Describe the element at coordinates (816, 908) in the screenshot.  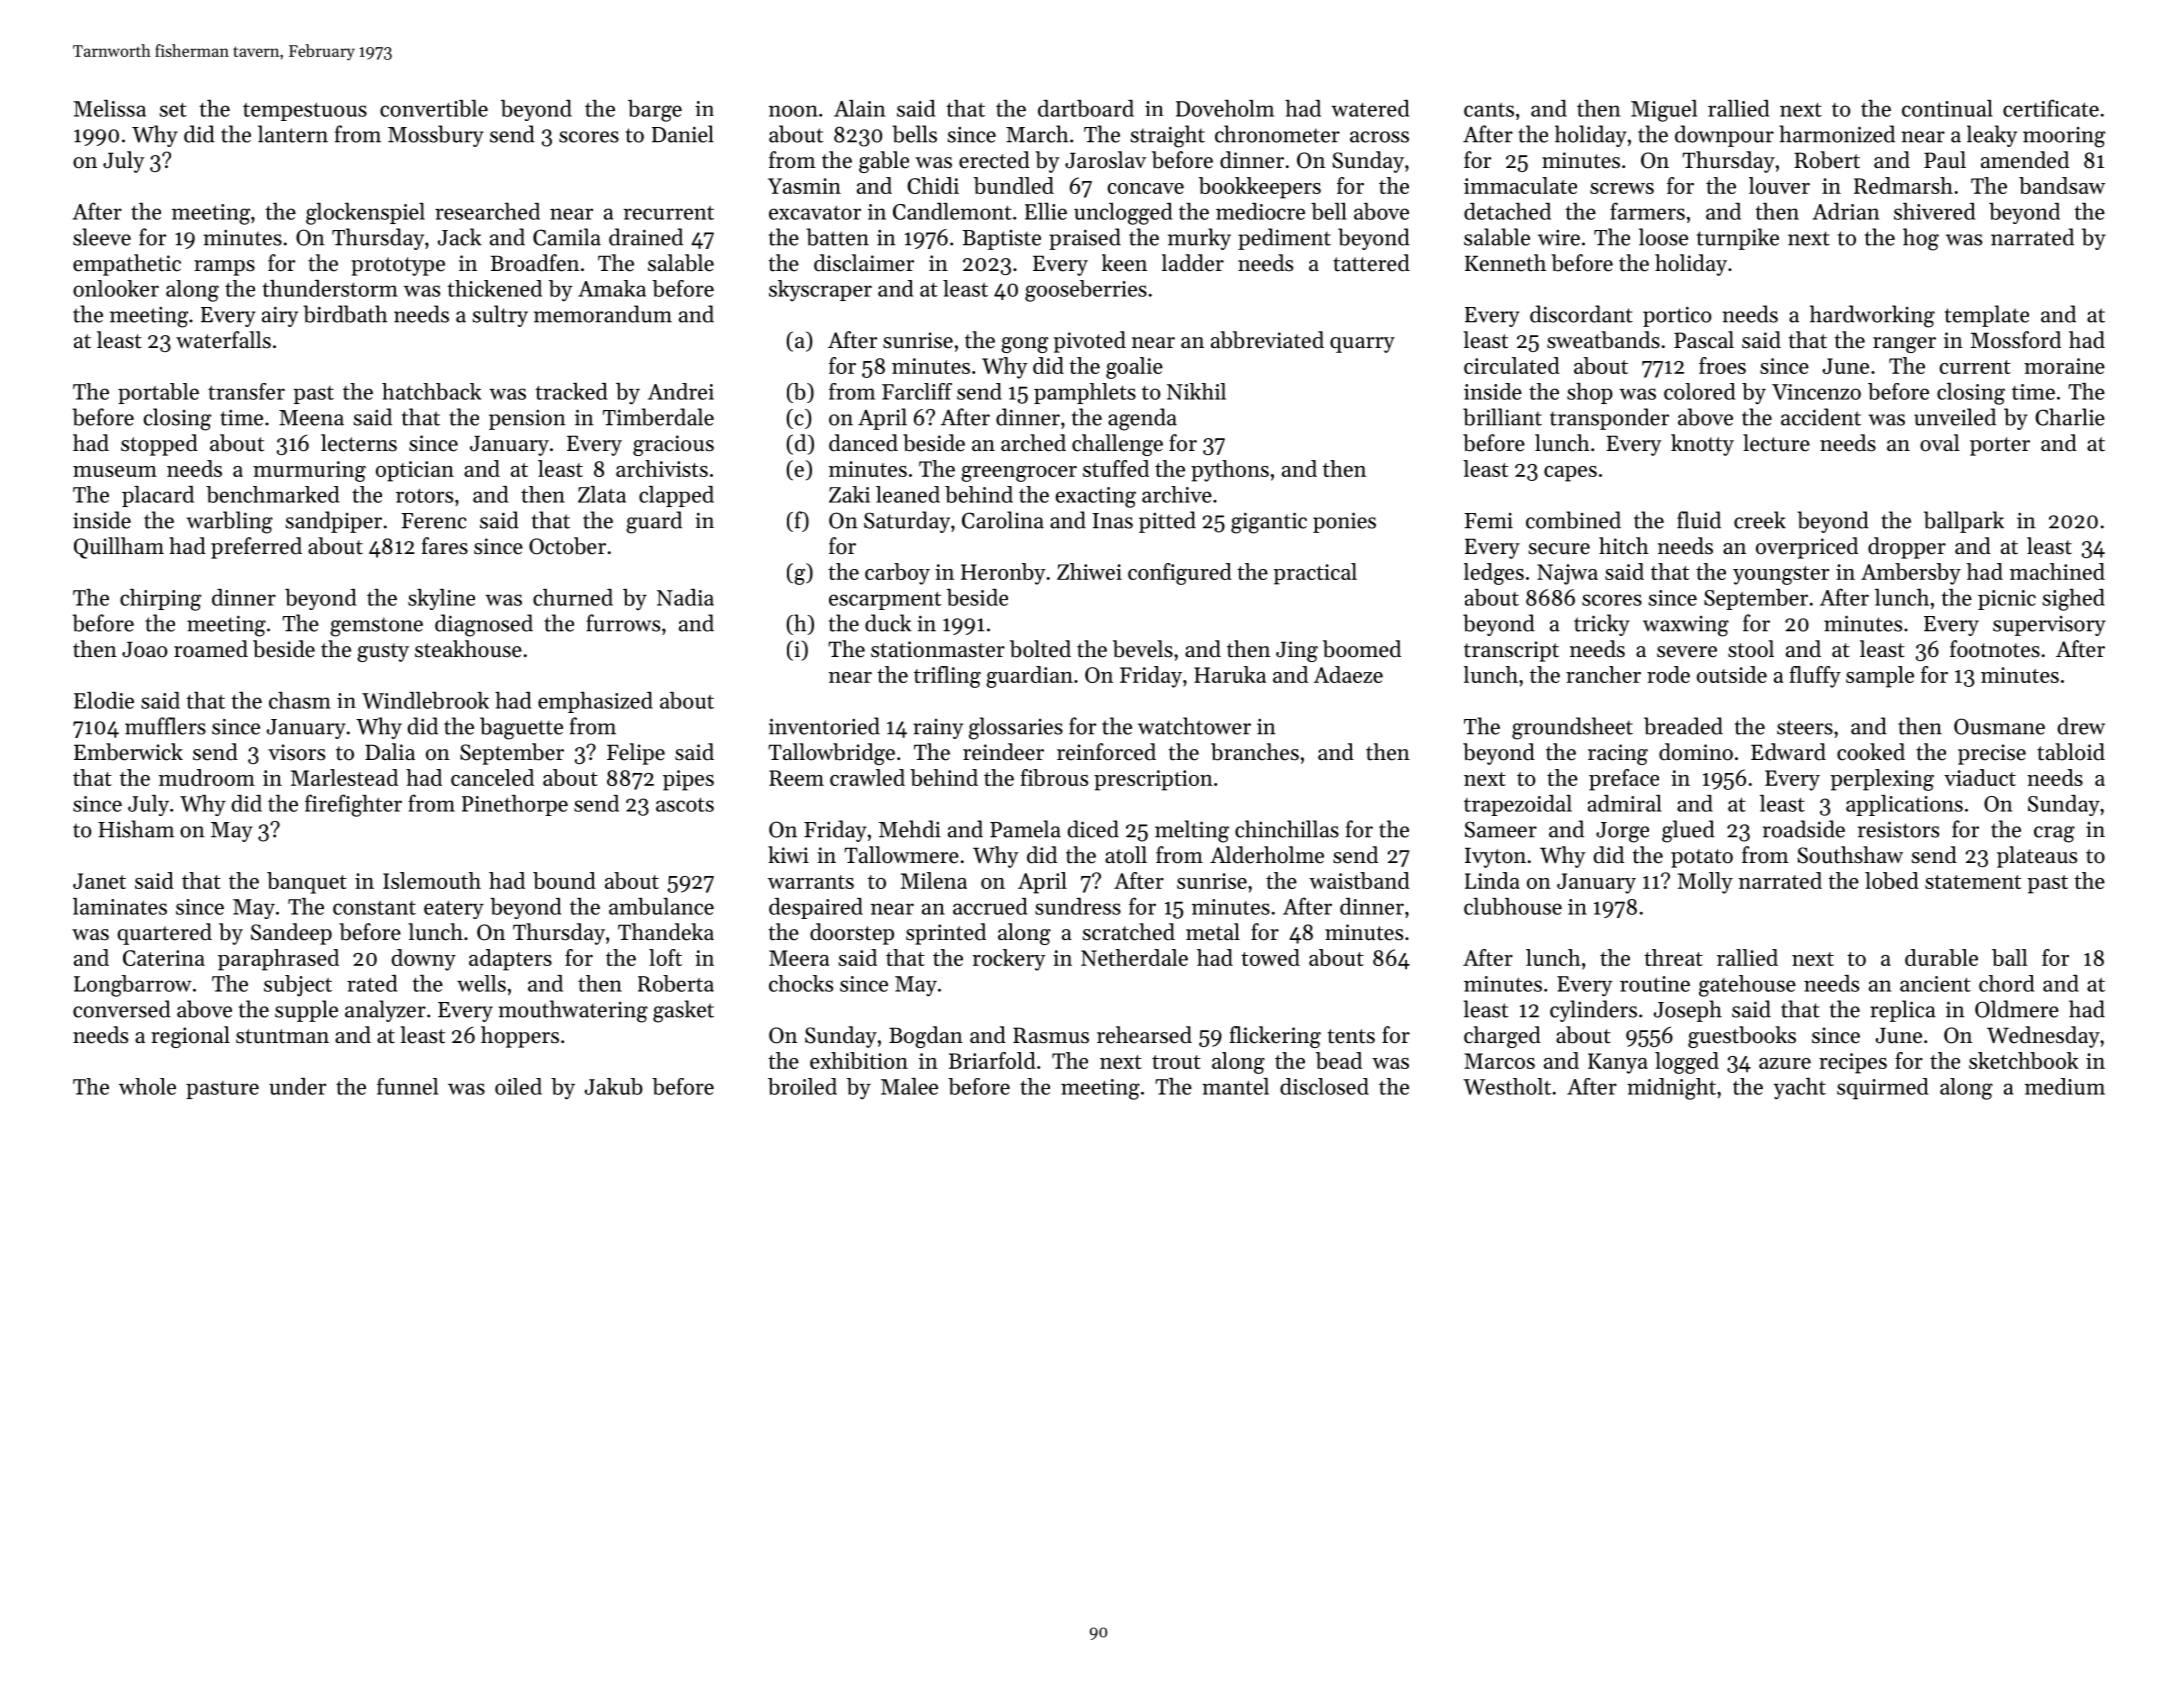
I see `despaired` at that location.
